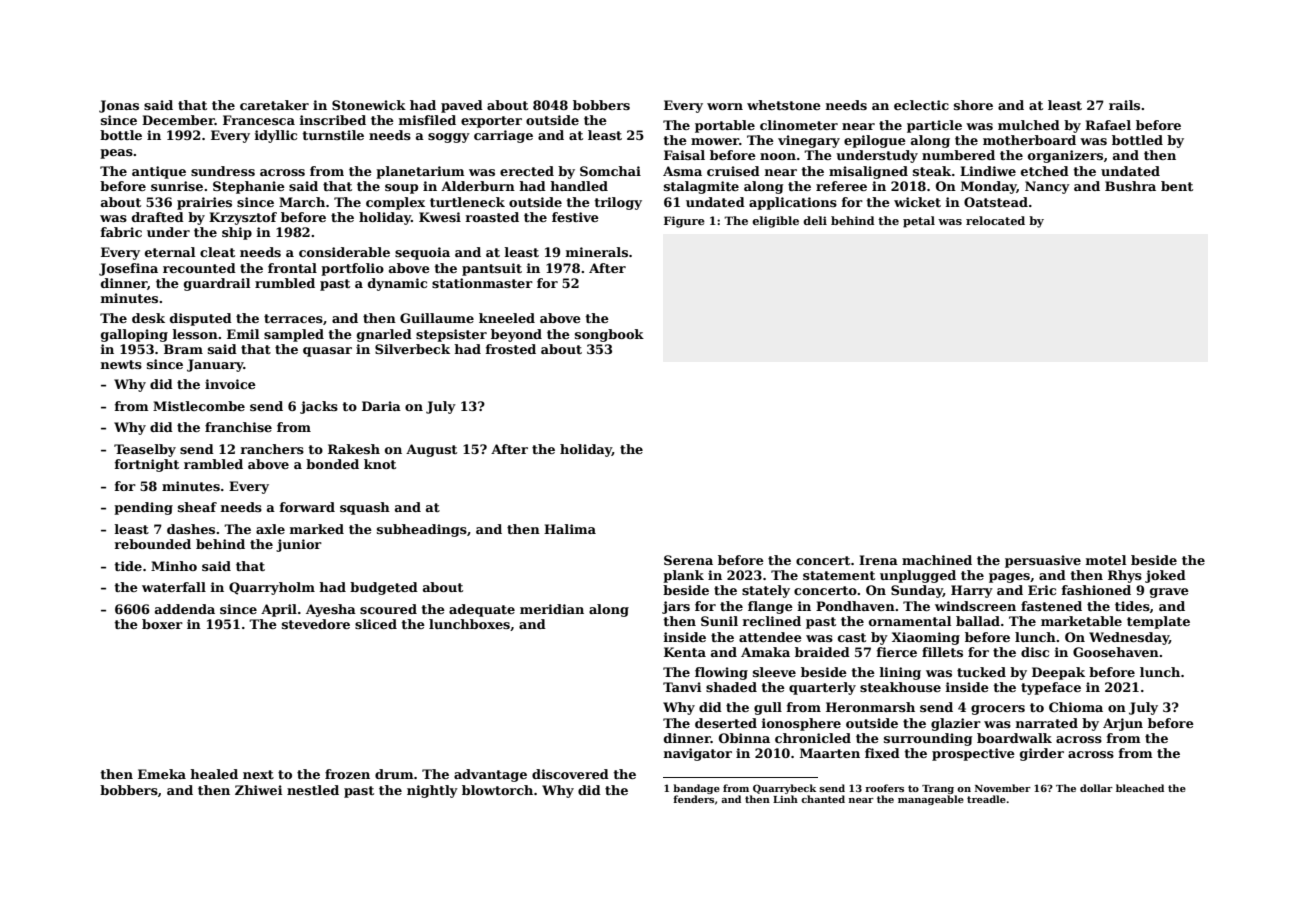 This screenshot has width=1308, height=924. I want to click on Halima, so click(570, 529).
